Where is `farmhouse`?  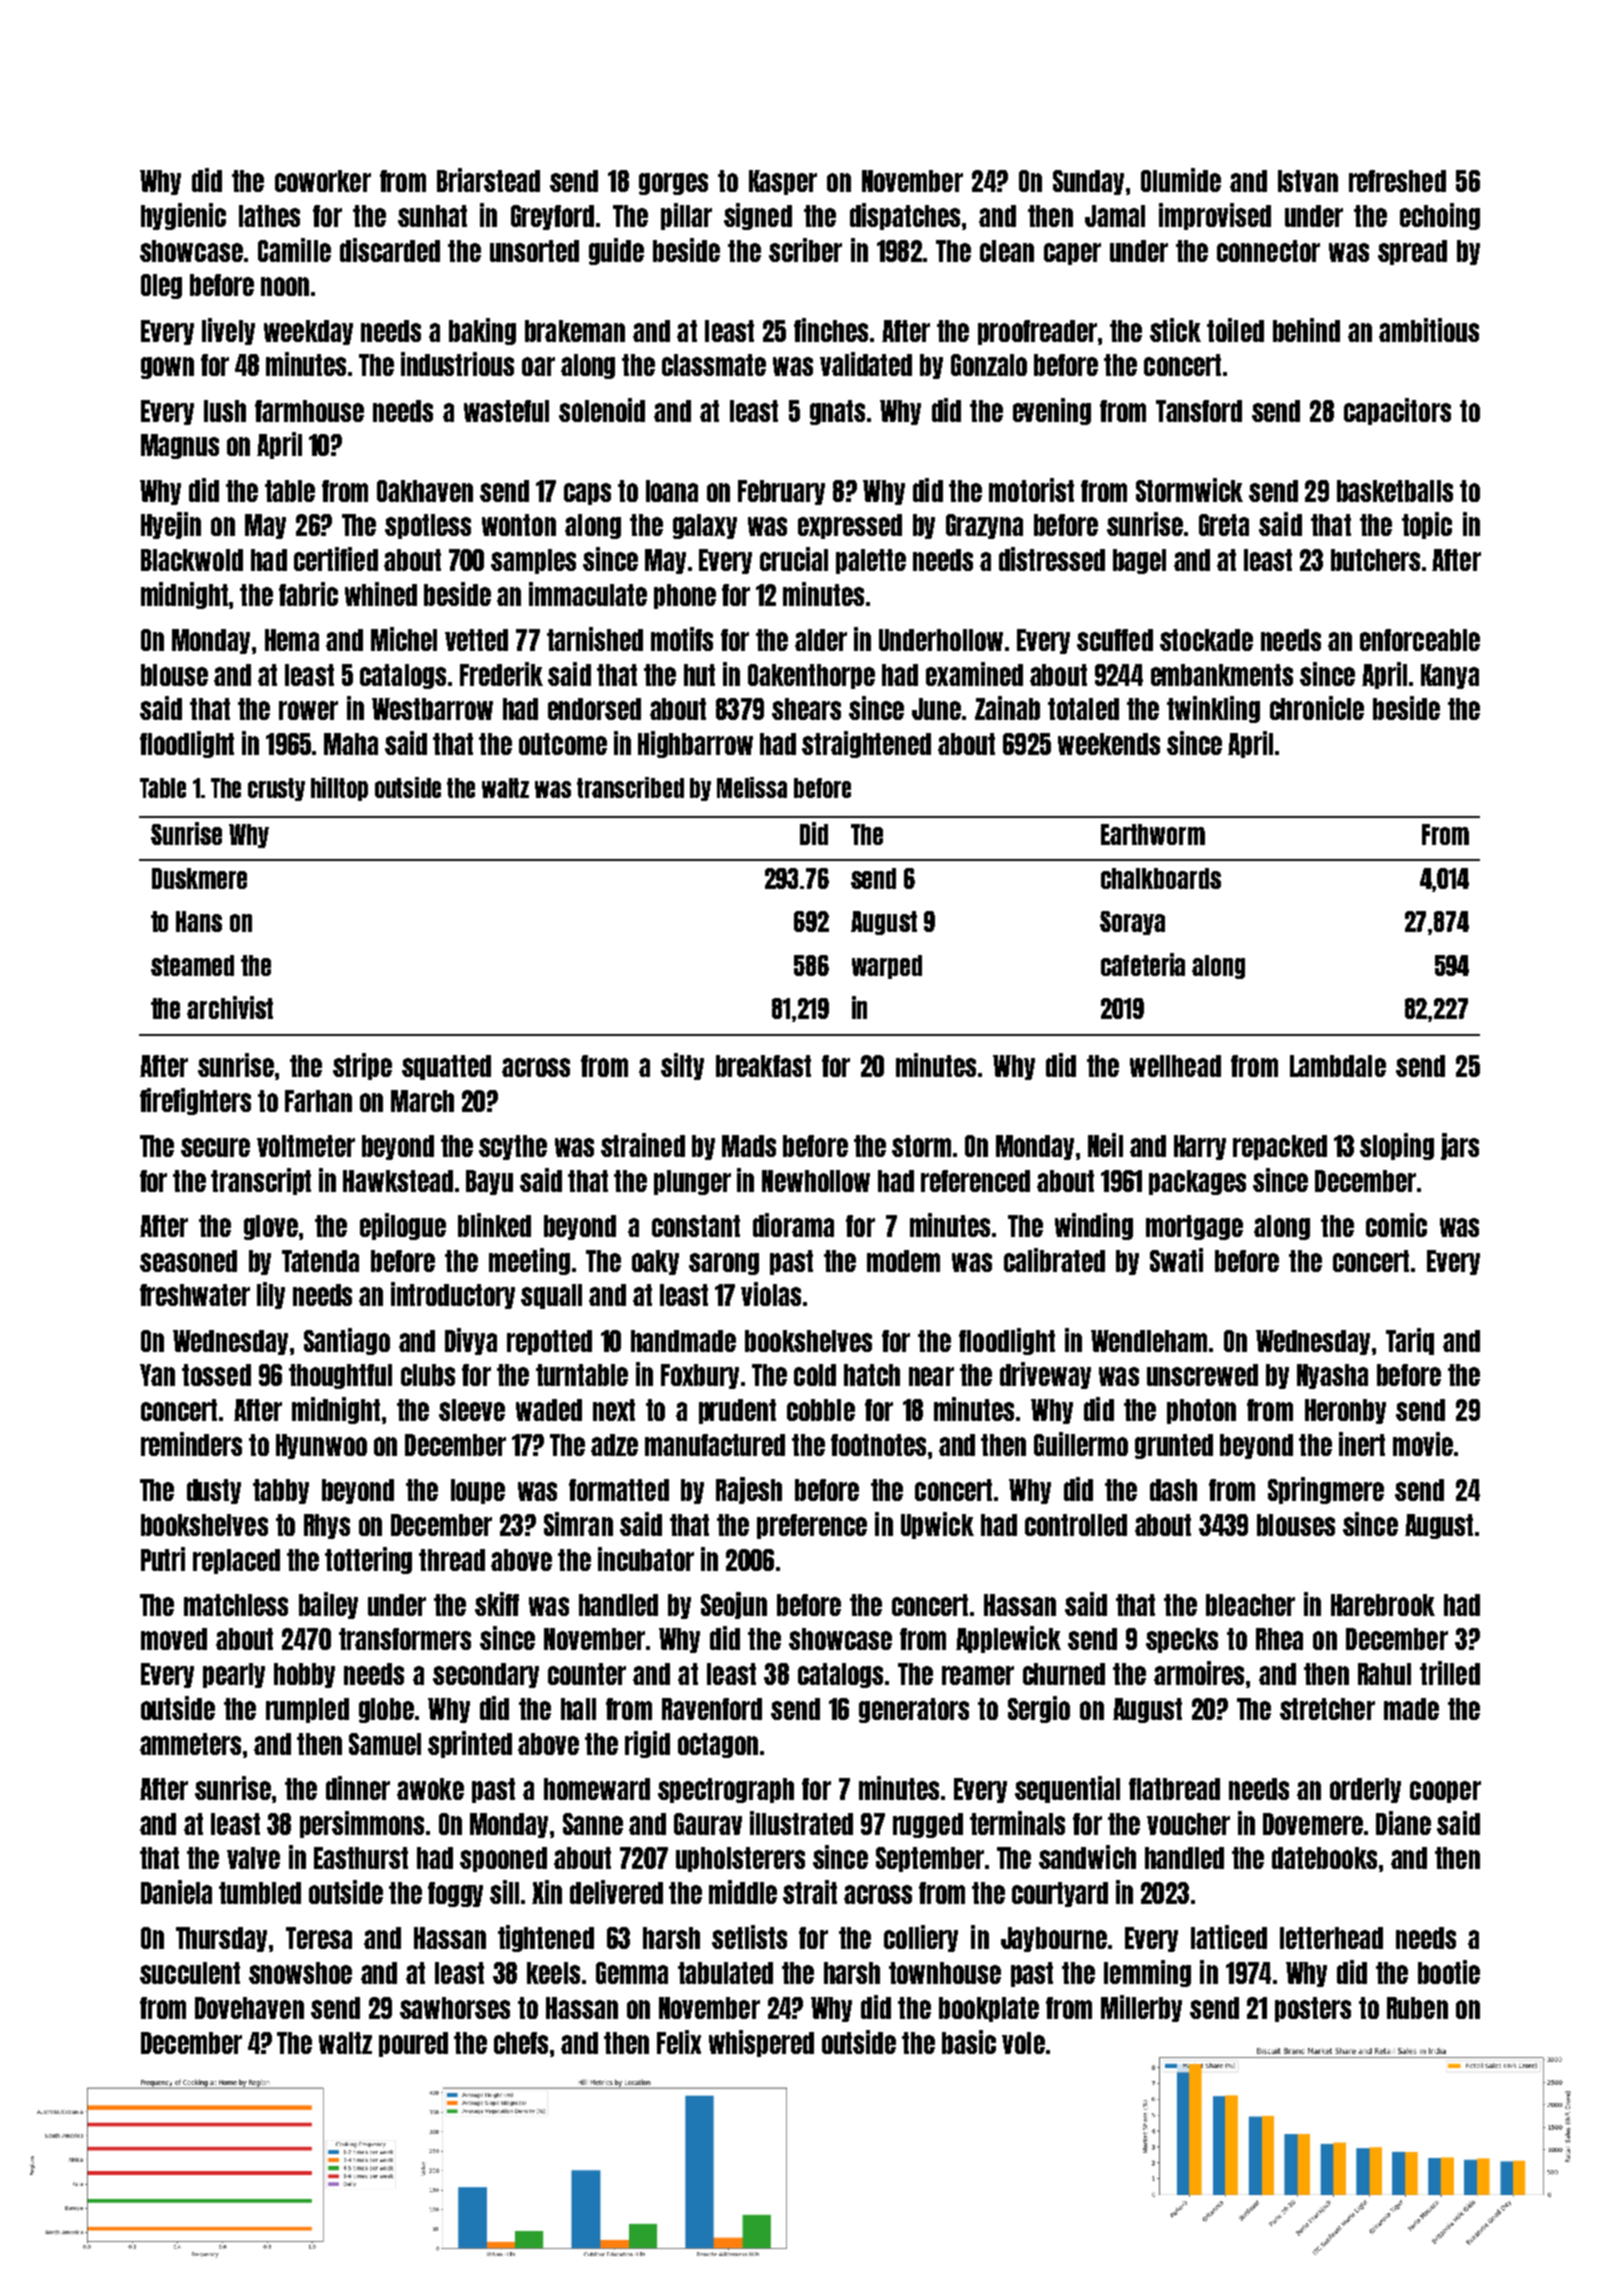 farmhouse is located at coordinates (309, 411).
